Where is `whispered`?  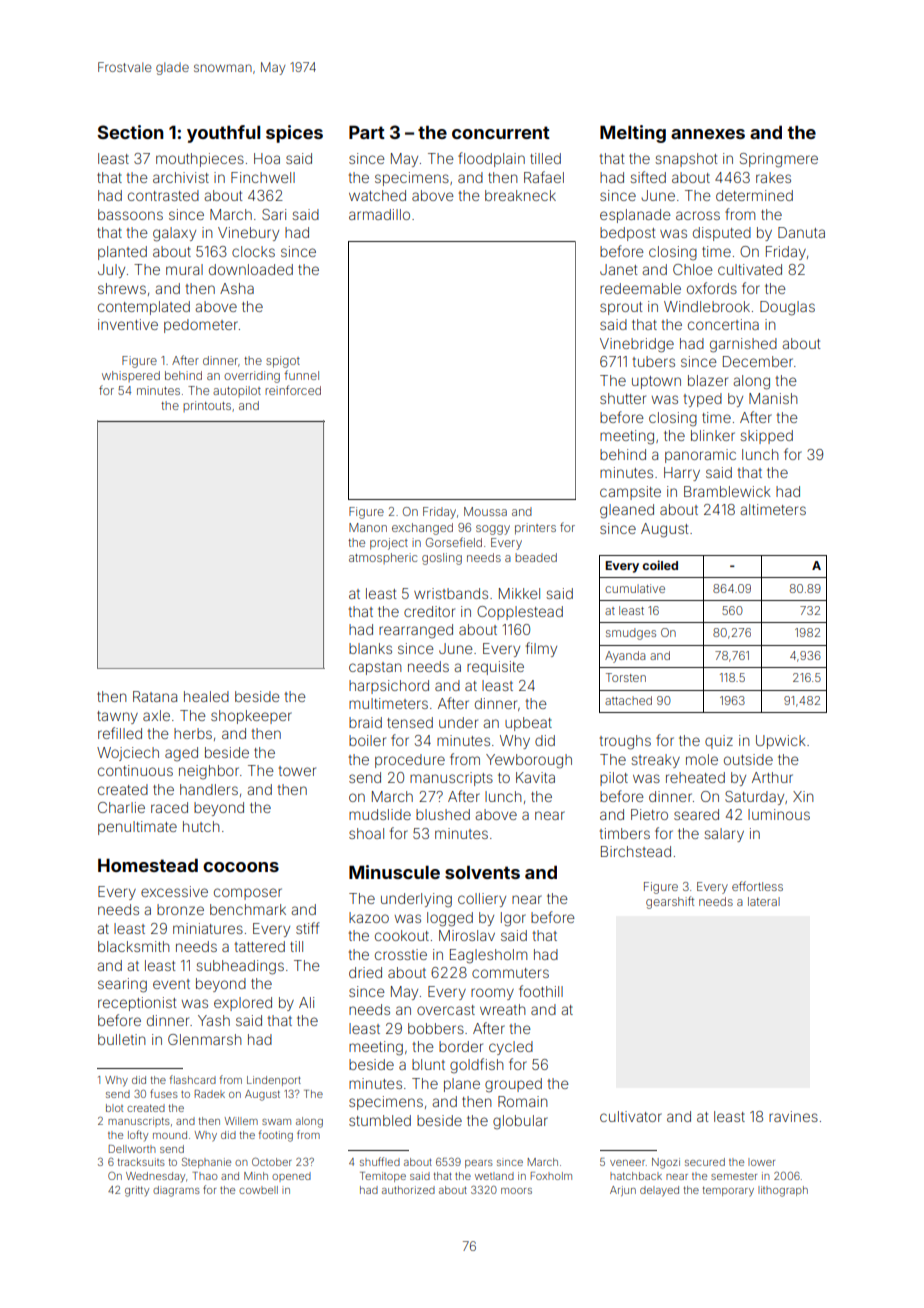 whispered is located at coordinates (131, 376).
